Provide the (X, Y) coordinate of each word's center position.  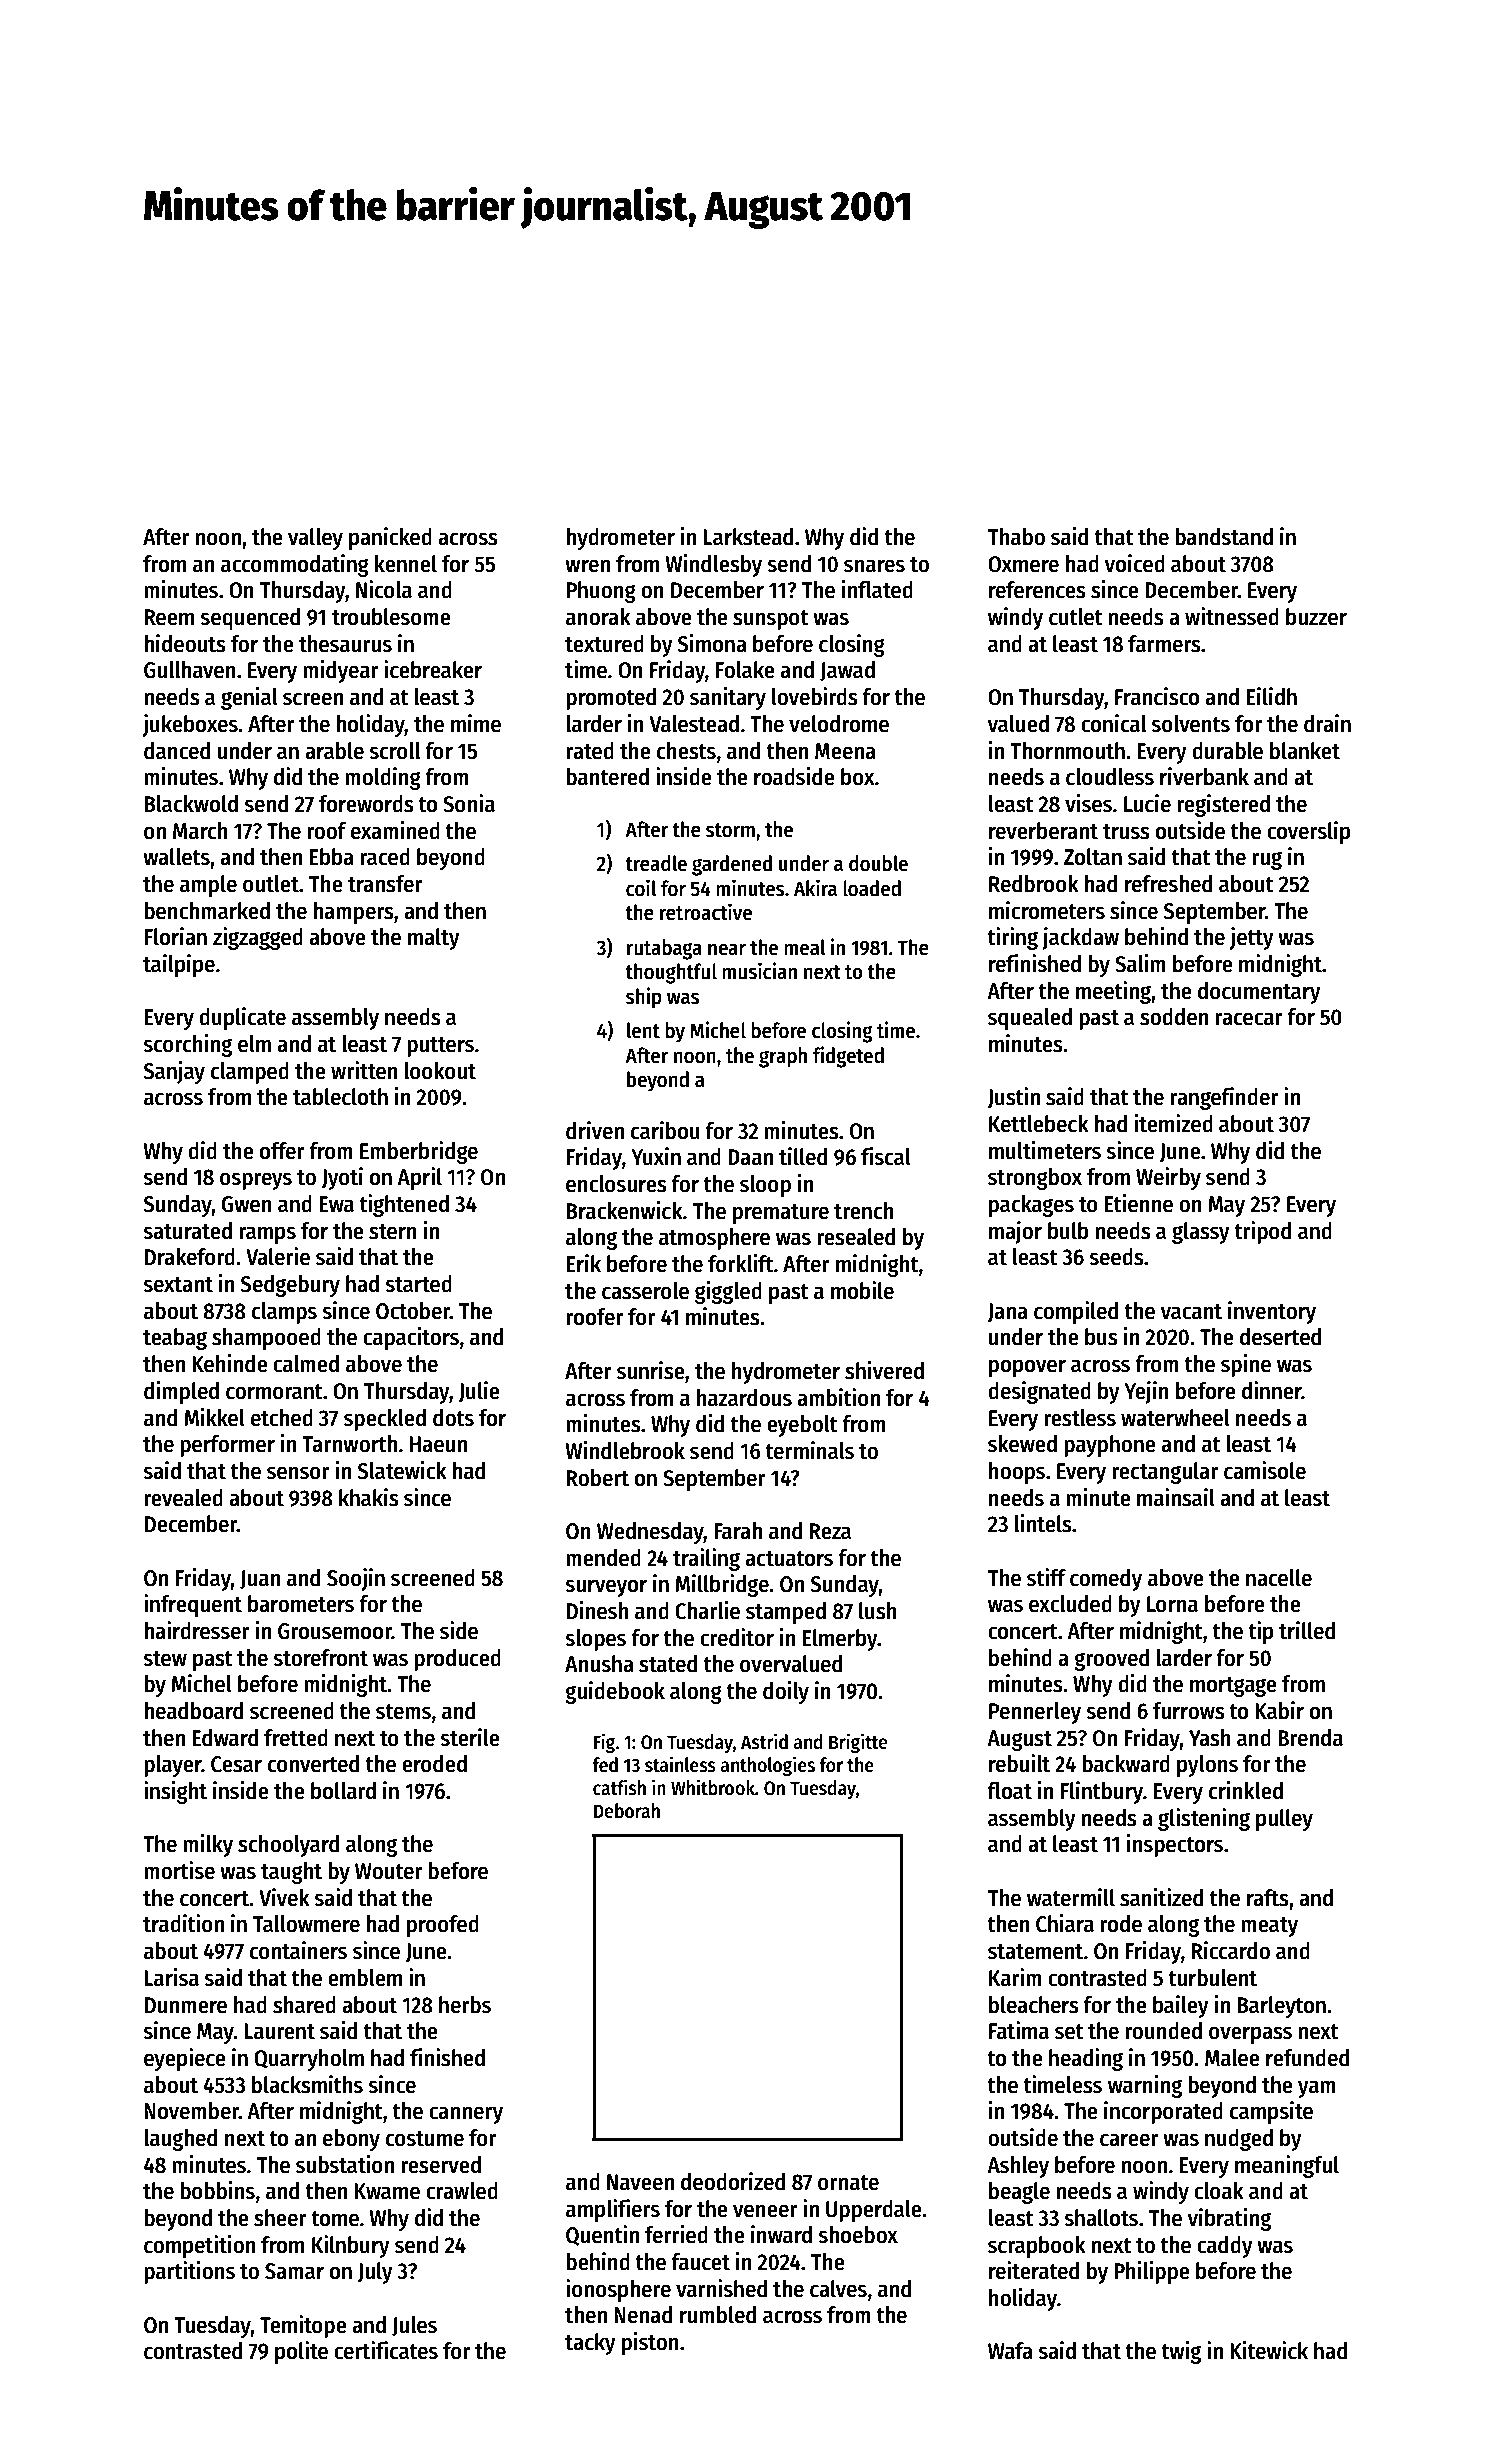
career (1129, 2140)
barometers (301, 1604)
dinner (1272, 1390)
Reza (830, 1531)
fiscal (886, 1156)
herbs (465, 2005)
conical (1113, 723)
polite (301, 2352)
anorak (598, 617)
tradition (183, 1923)
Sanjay (174, 1072)
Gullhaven (190, 670)
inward (781, 2234)
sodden (1174, 1017)
